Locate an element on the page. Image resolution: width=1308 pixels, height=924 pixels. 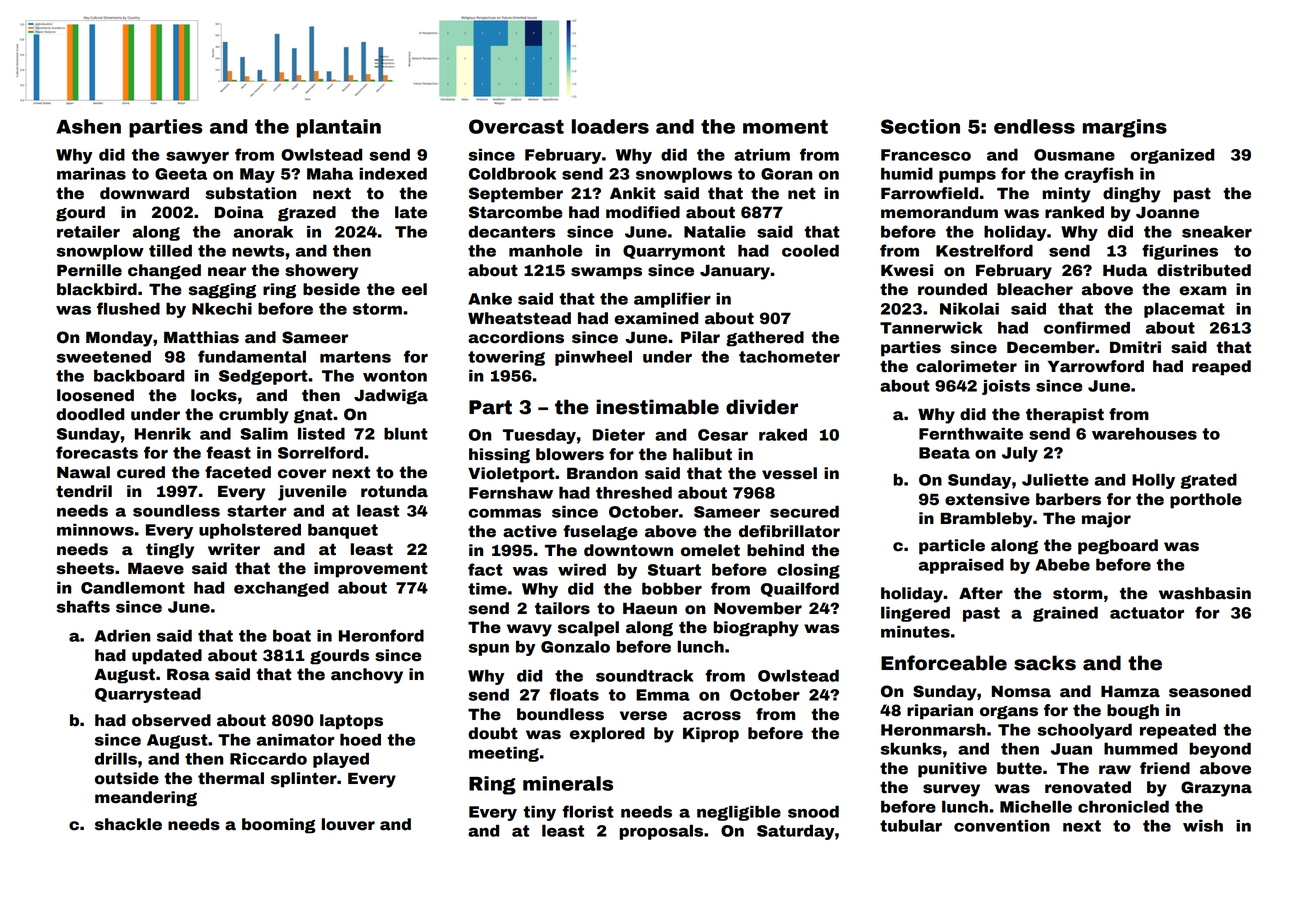
atrium is located at coordinates (762, 155).
